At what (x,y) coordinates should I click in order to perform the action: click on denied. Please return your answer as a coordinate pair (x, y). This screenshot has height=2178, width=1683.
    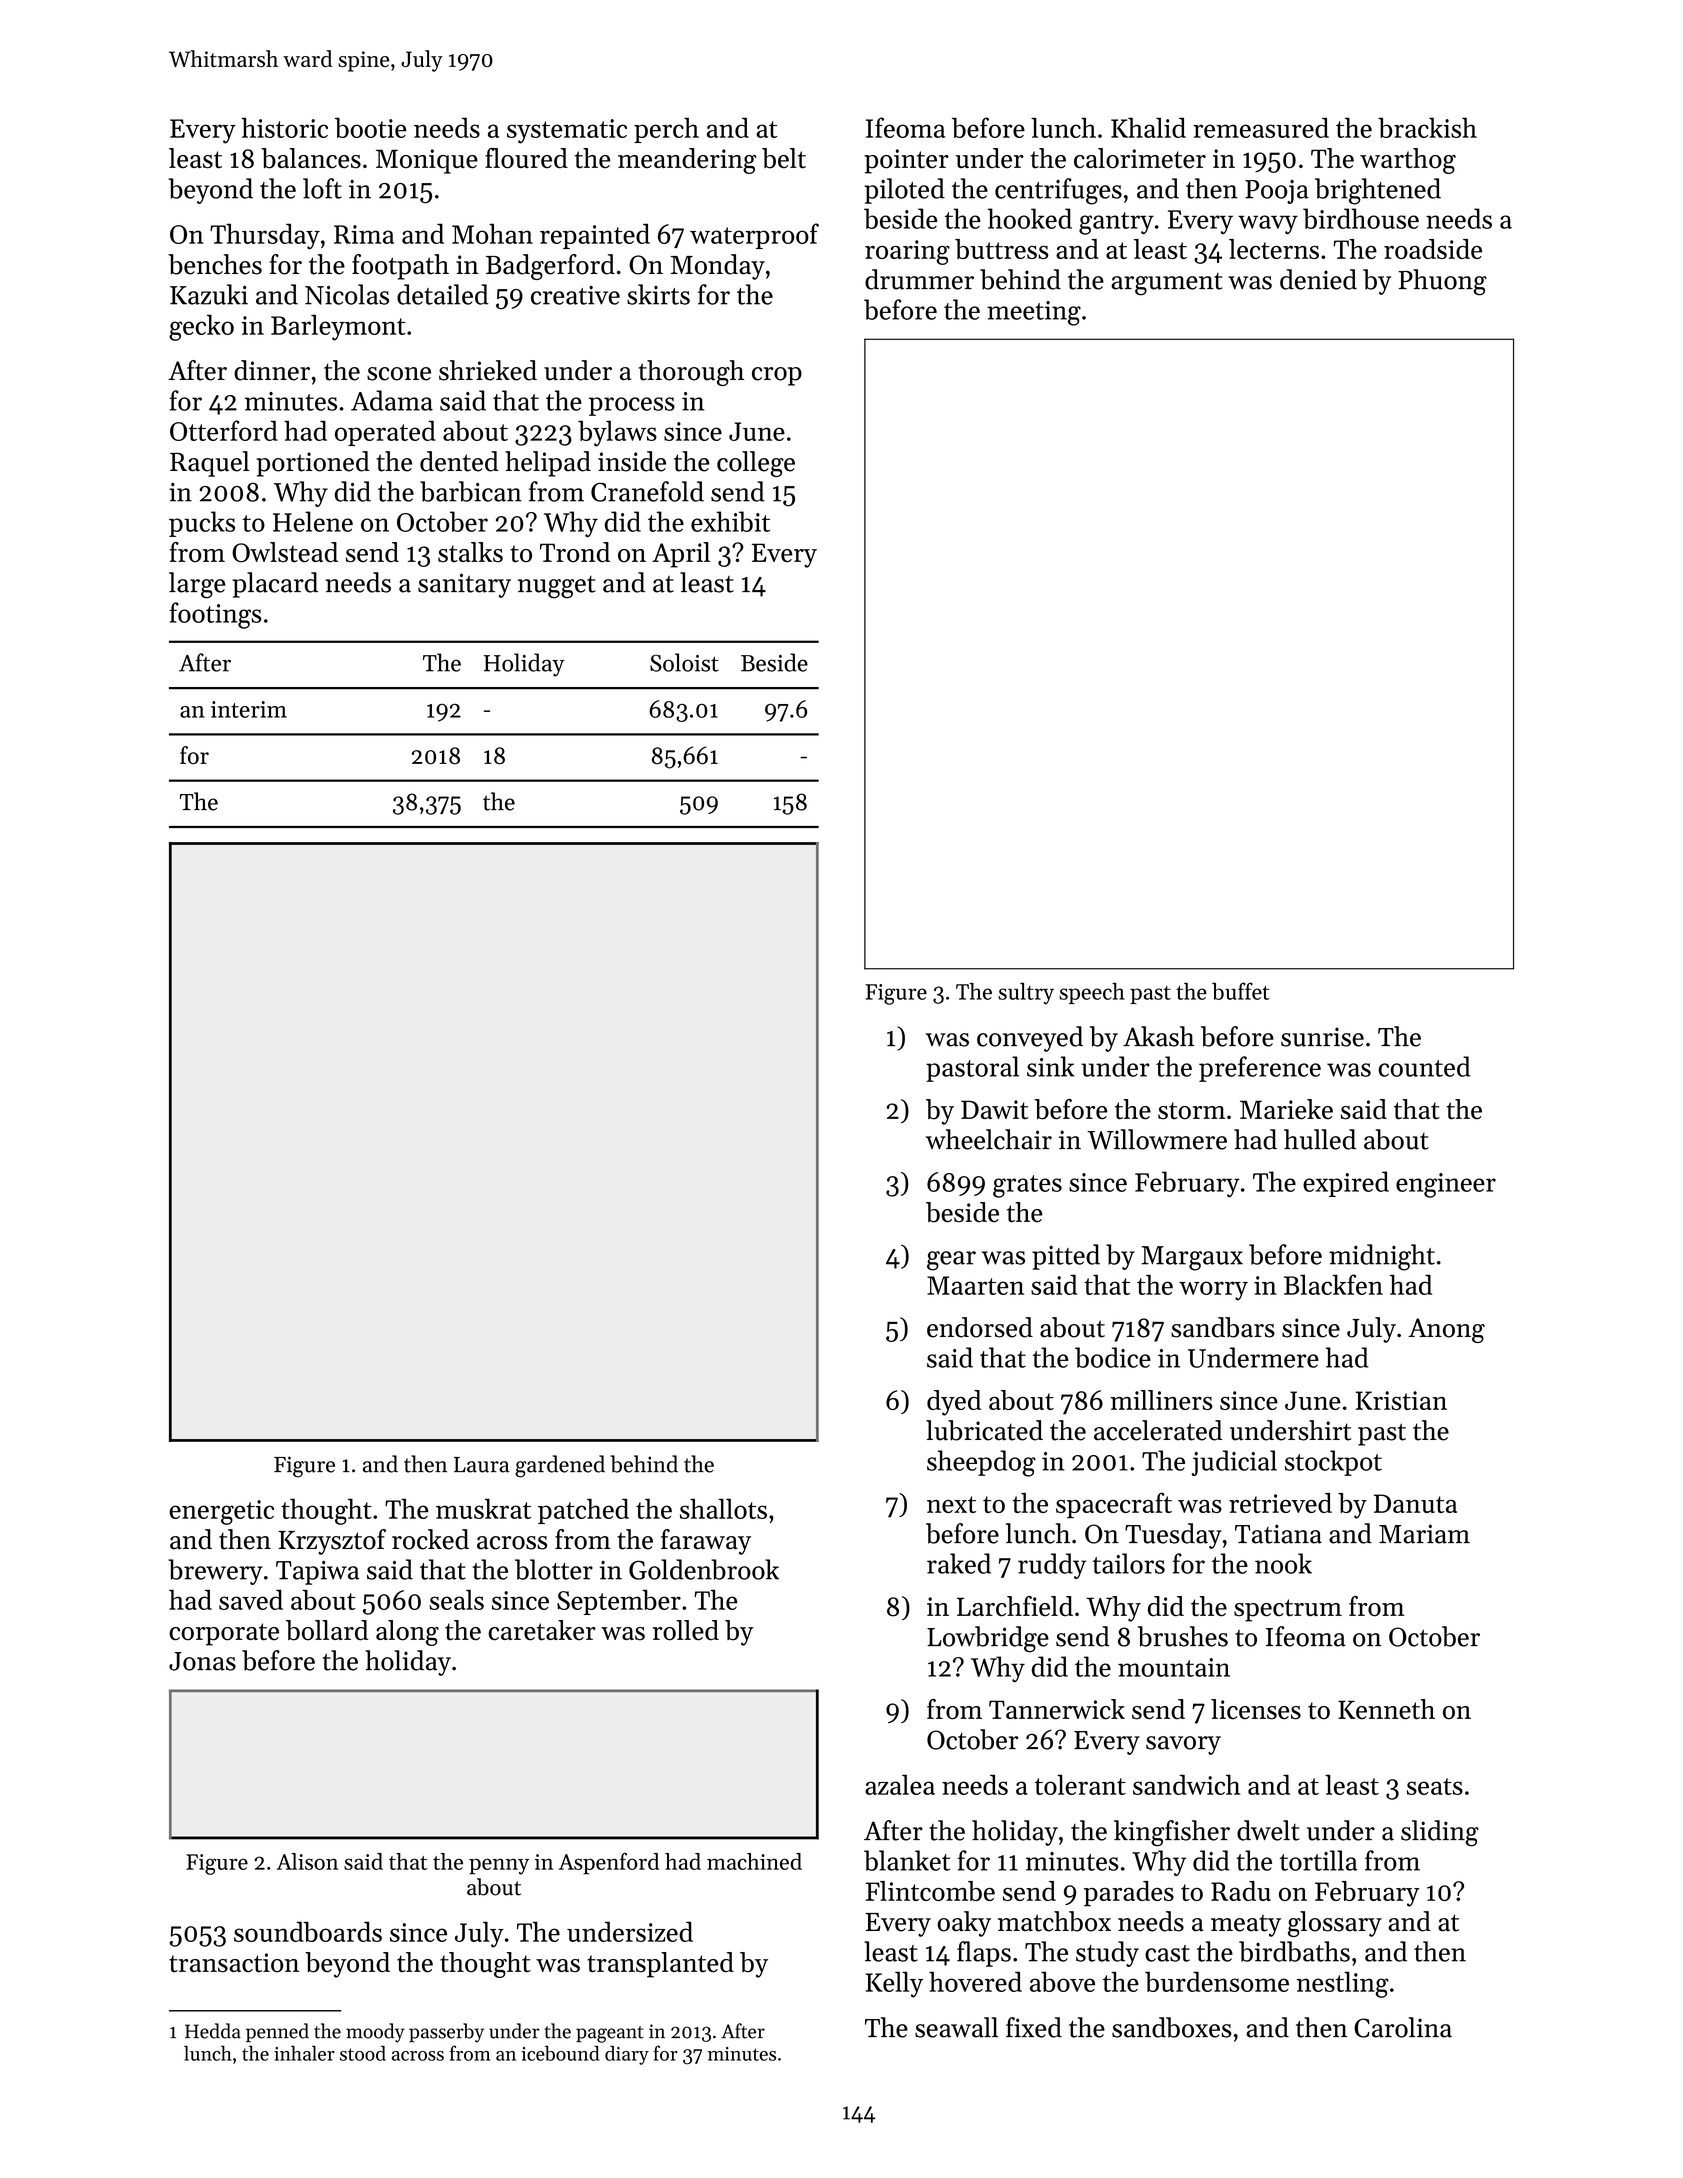
    Looking at the image, I should click on (1318, 279).
